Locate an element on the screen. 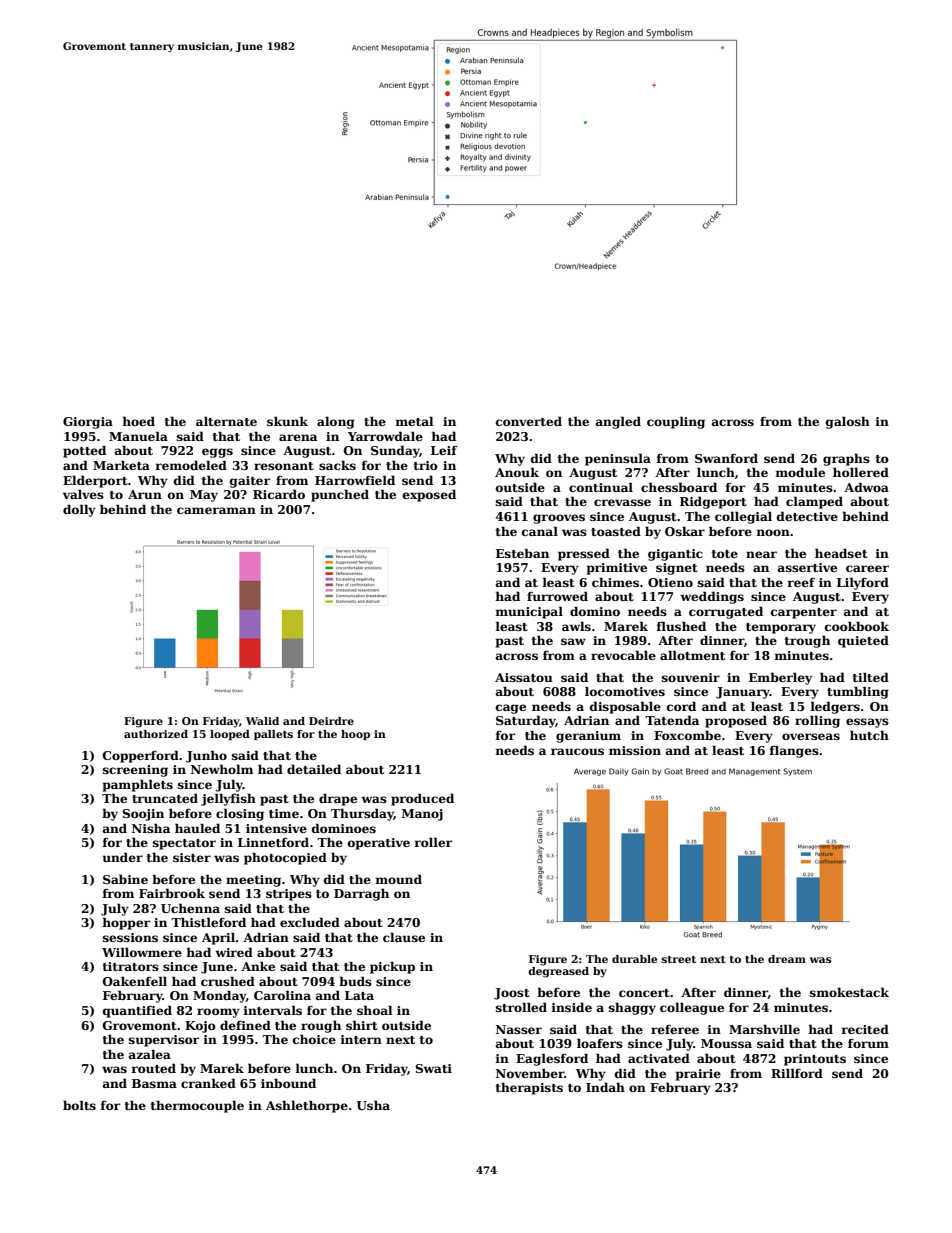  Nisha is located at coordinates (151, 828).
